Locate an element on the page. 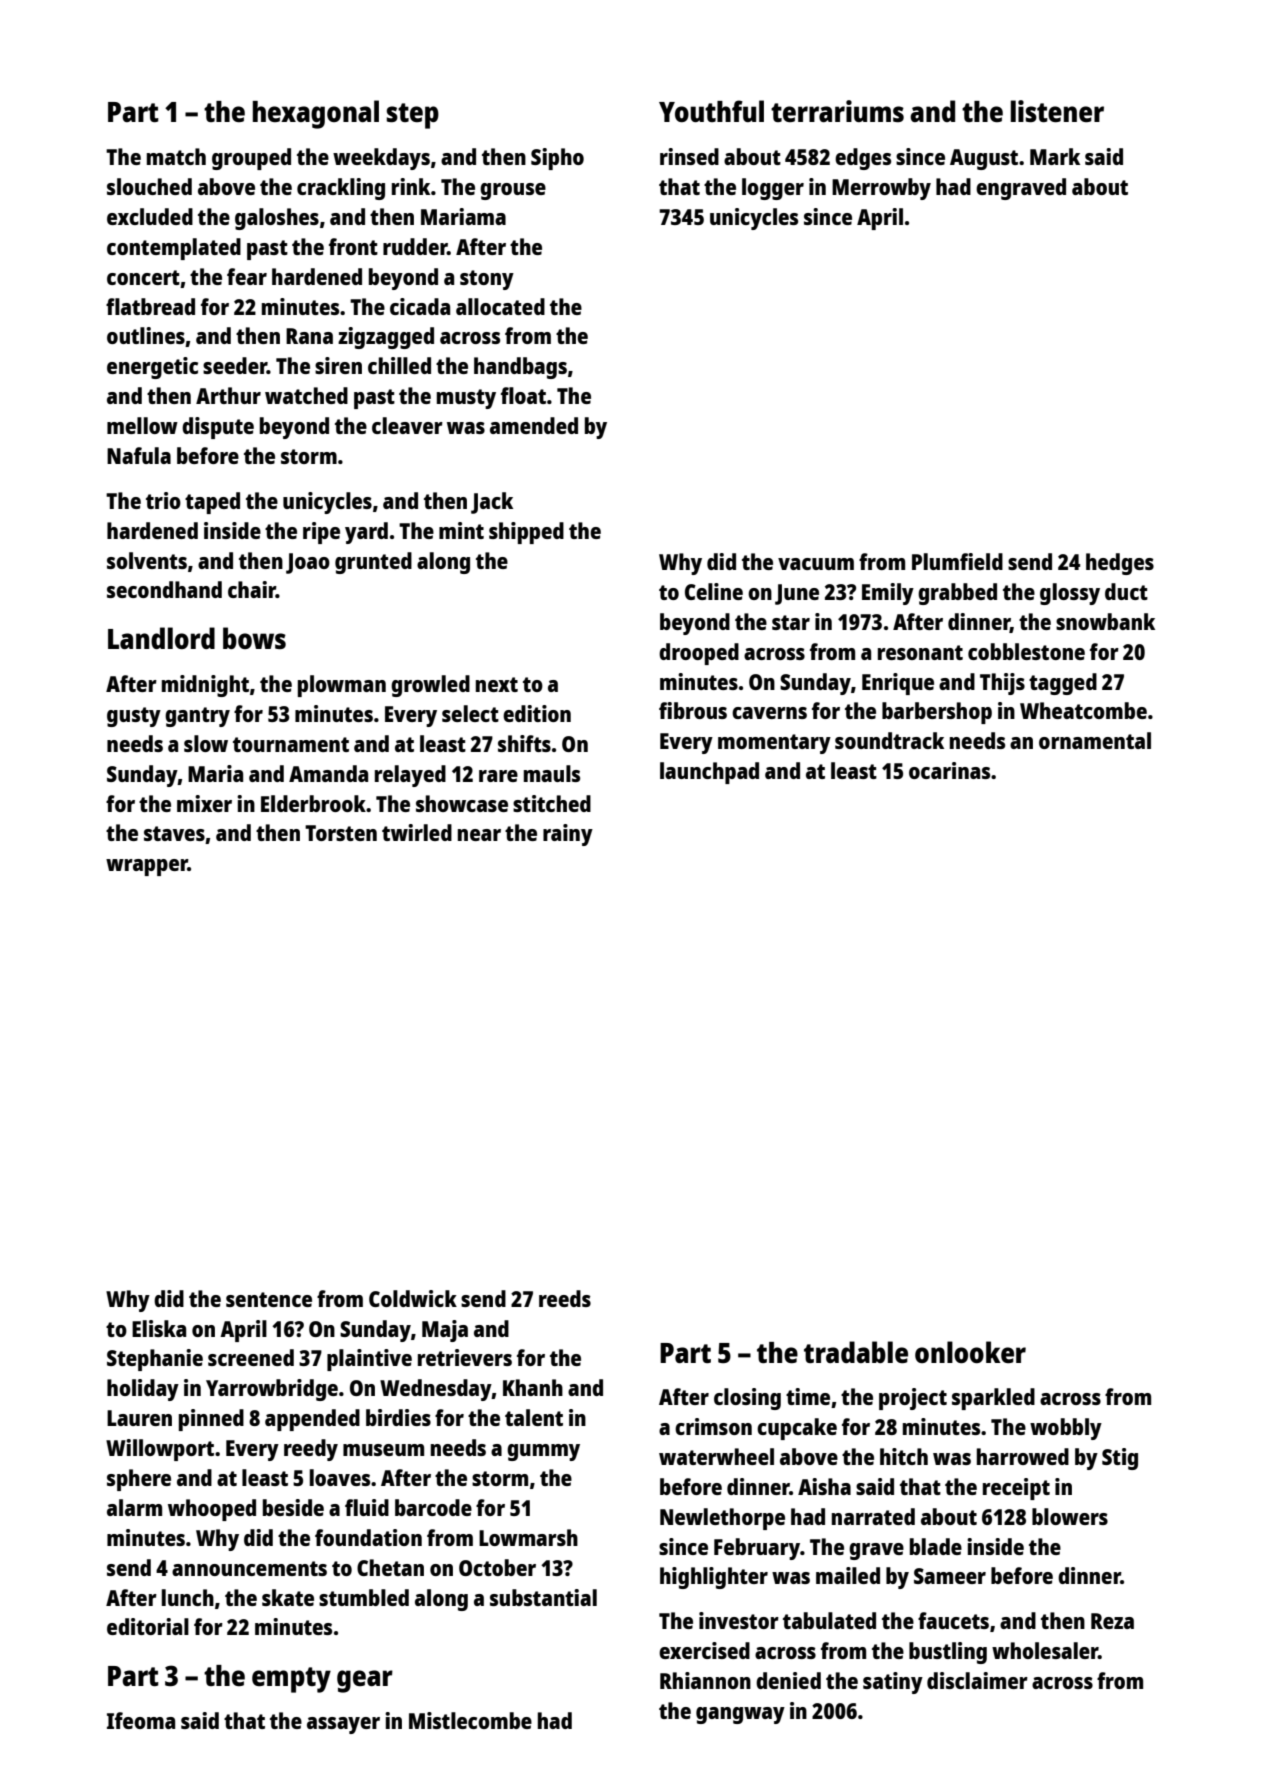 The width and height of the document is (1267, 1792). alarm is located at coordinates (134, 1507).
